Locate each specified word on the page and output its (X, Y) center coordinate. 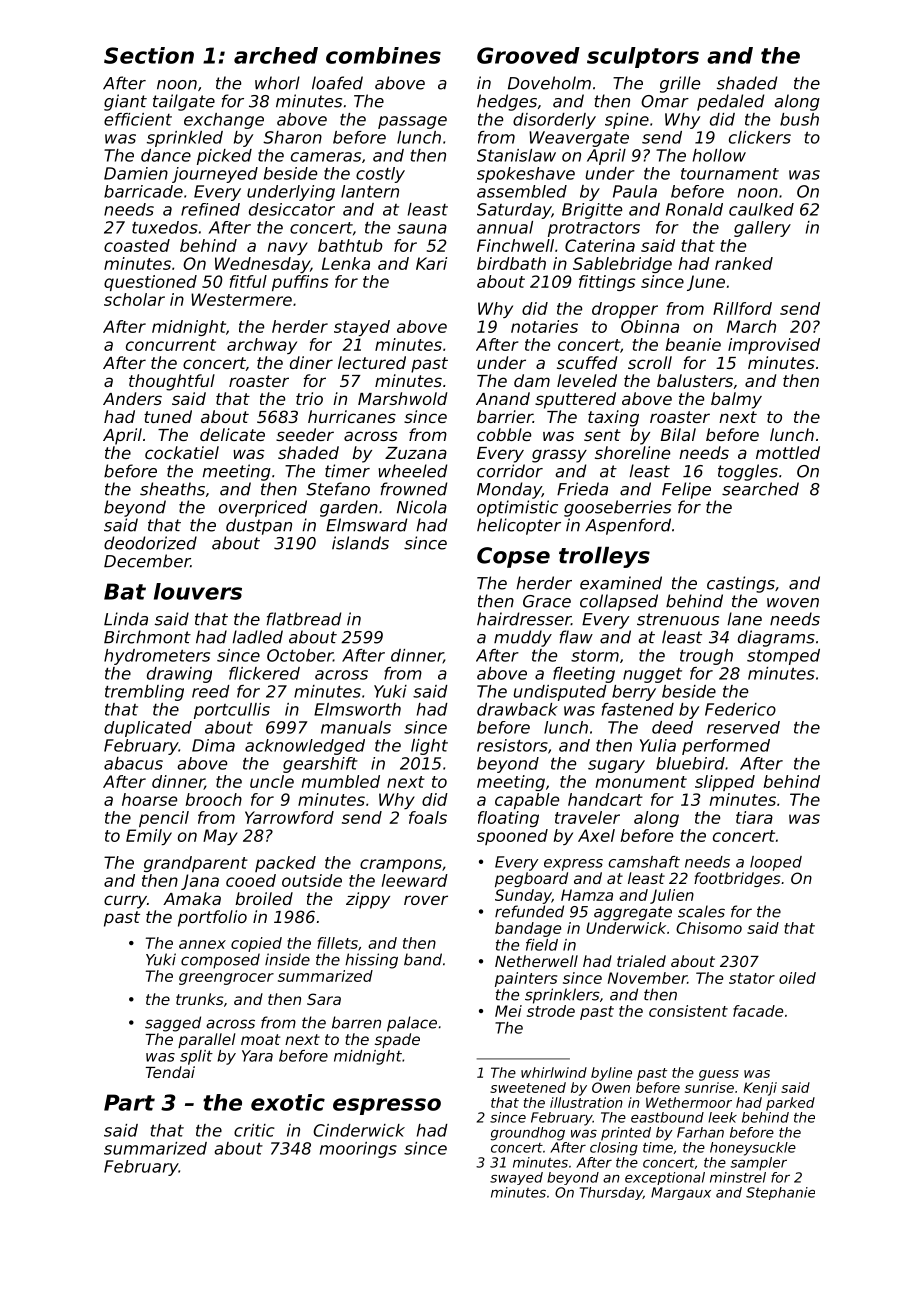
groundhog (528, 1134)
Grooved (528, 55)
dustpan (259, 526)
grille (680, 84)
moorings (358, 1150)
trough (706, 657)
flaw (576, 637)
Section (149, 55)
